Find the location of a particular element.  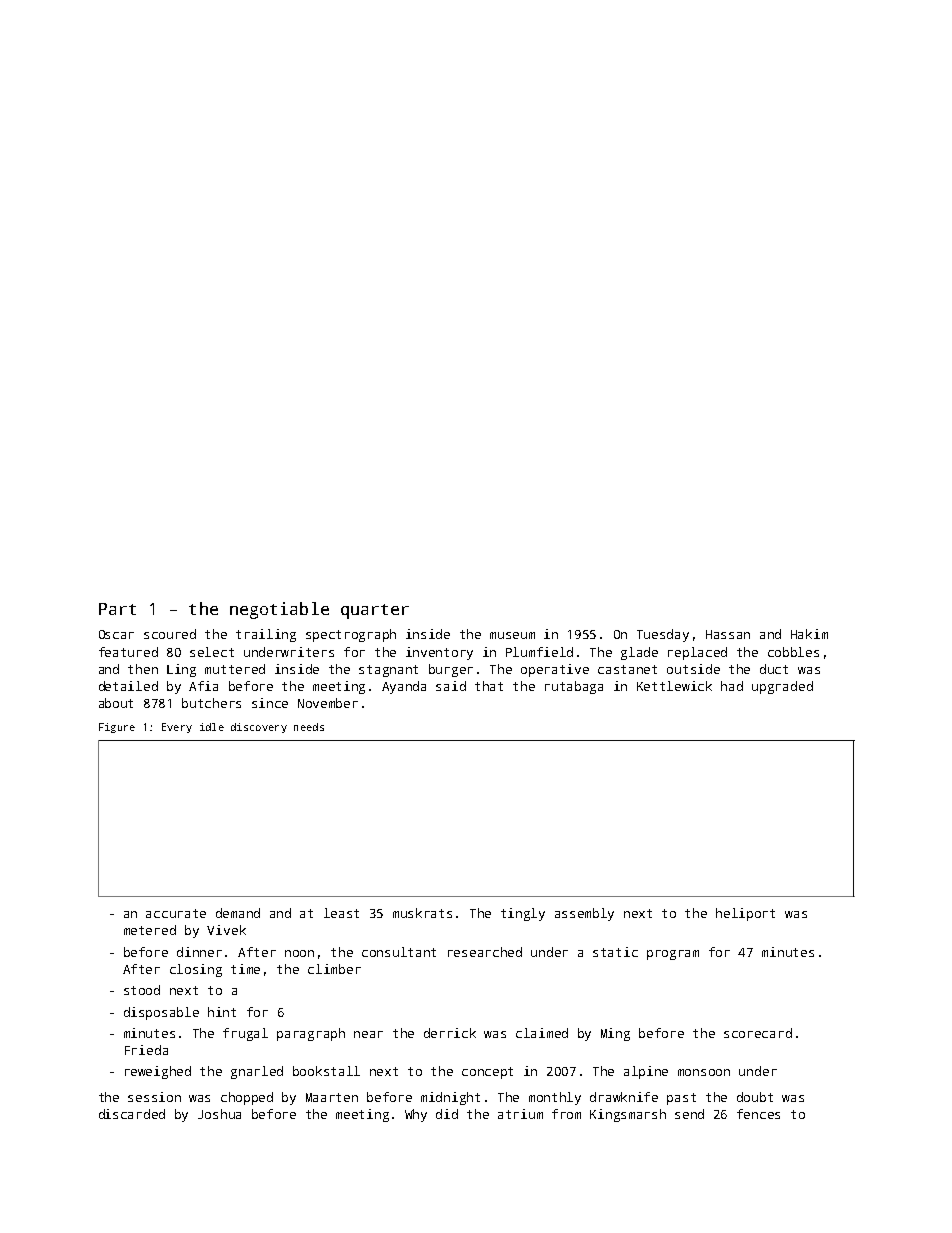

muskrats is located at coordinates (422, 913).
